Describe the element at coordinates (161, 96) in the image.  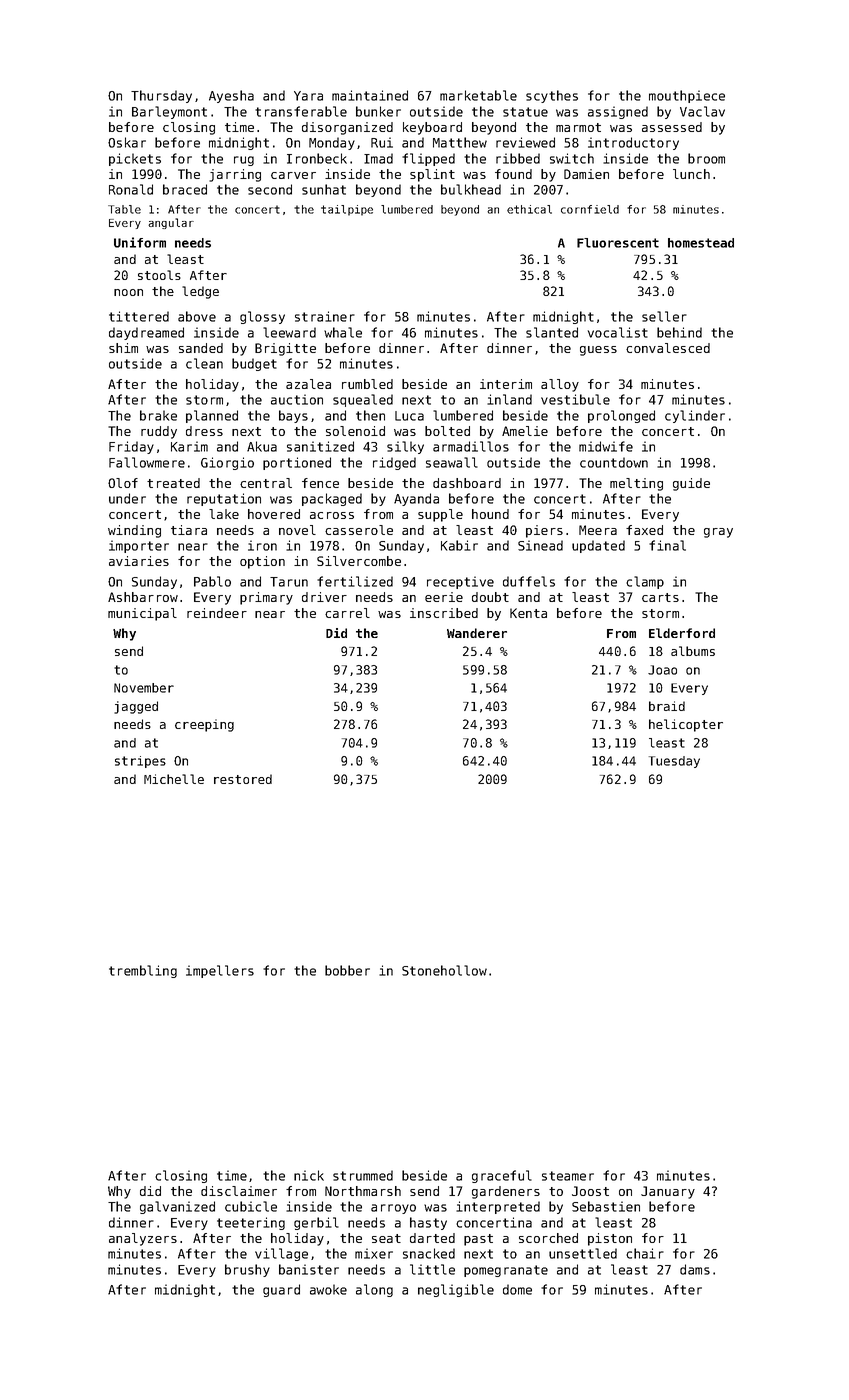
I see `Thursday` at that location.
